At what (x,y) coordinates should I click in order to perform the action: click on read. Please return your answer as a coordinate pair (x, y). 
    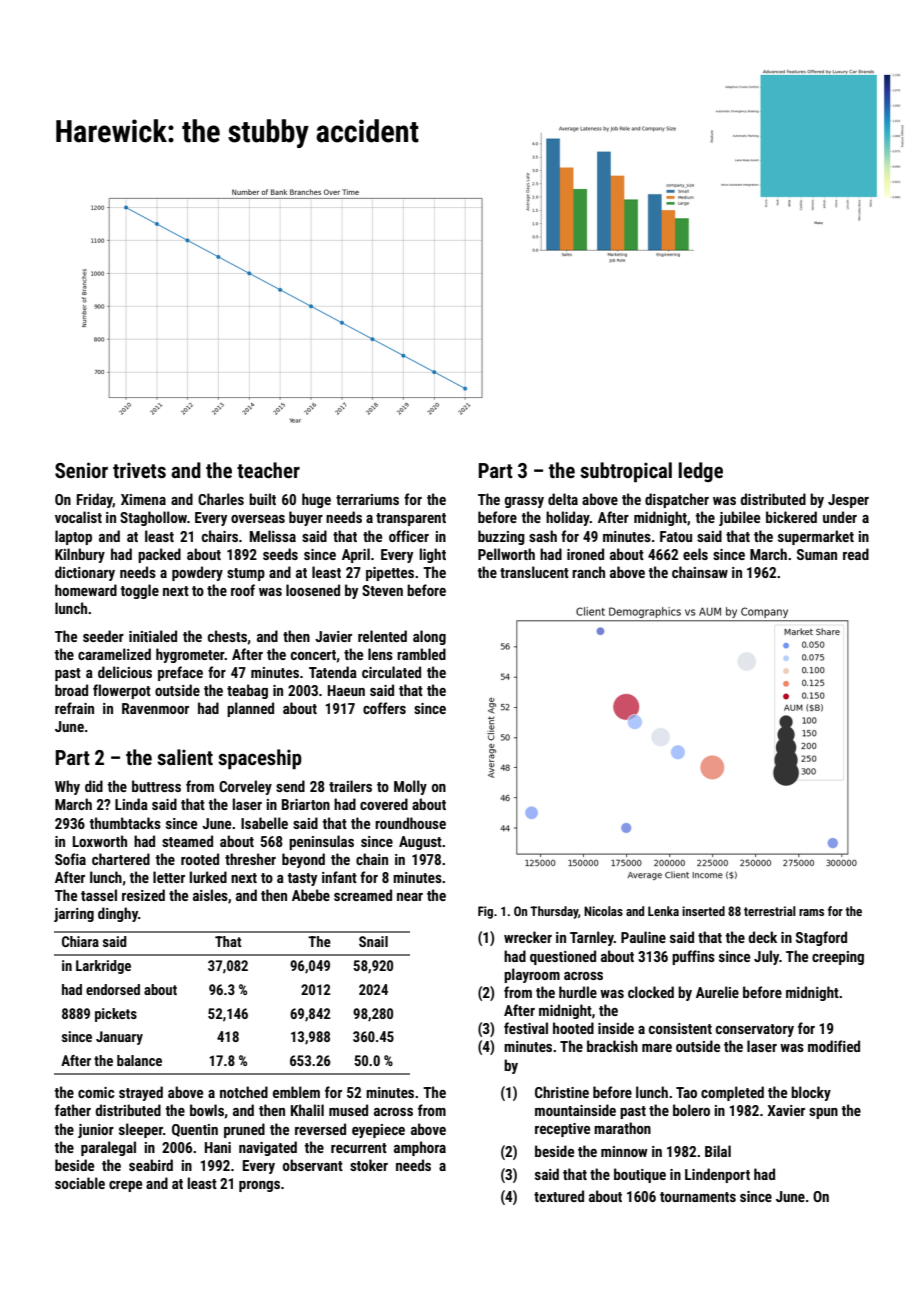
    Looking at the image, I should click on (856, 554).
